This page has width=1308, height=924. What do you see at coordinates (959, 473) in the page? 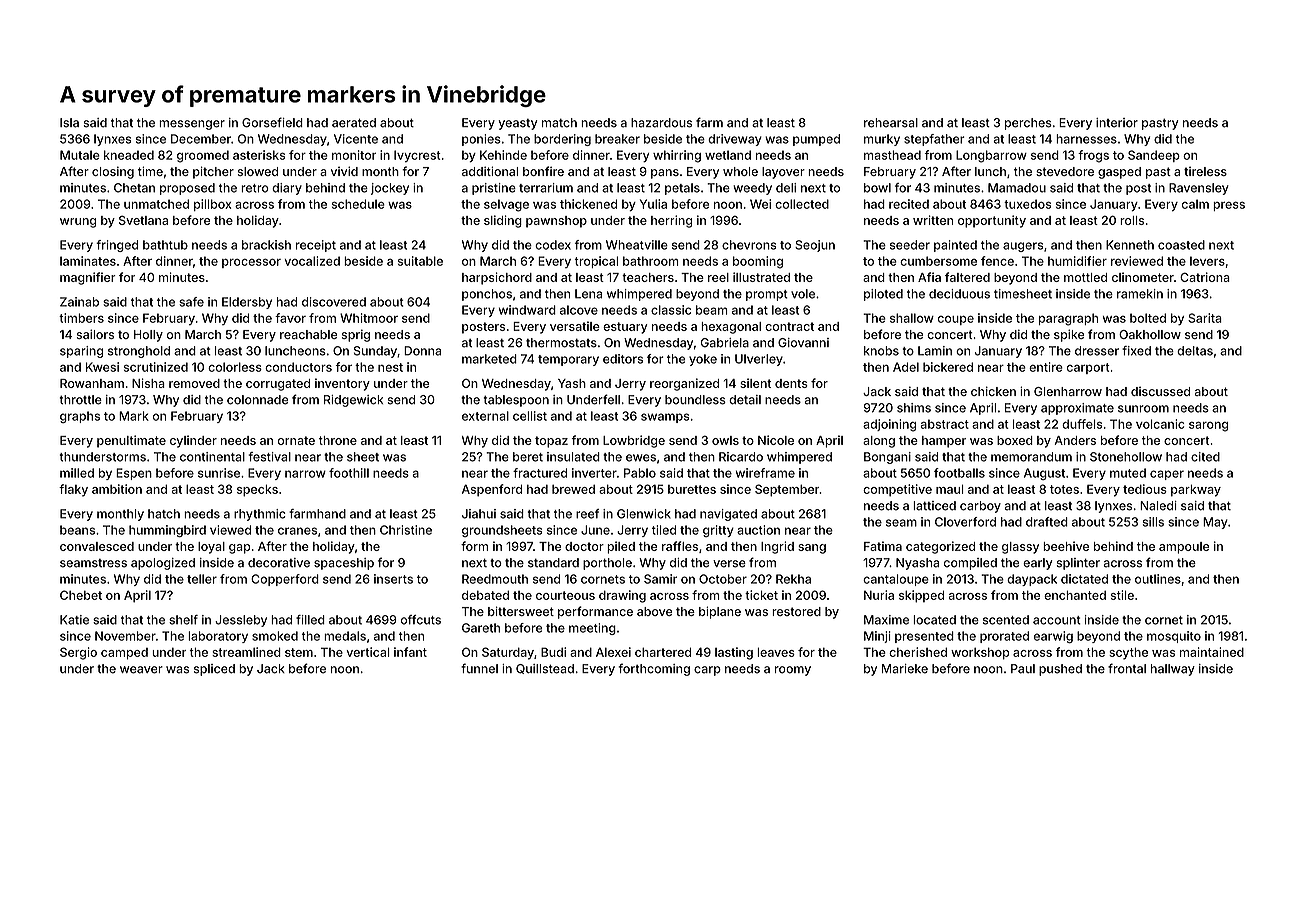
I see `footballs` at bounding box center [959, 473].
